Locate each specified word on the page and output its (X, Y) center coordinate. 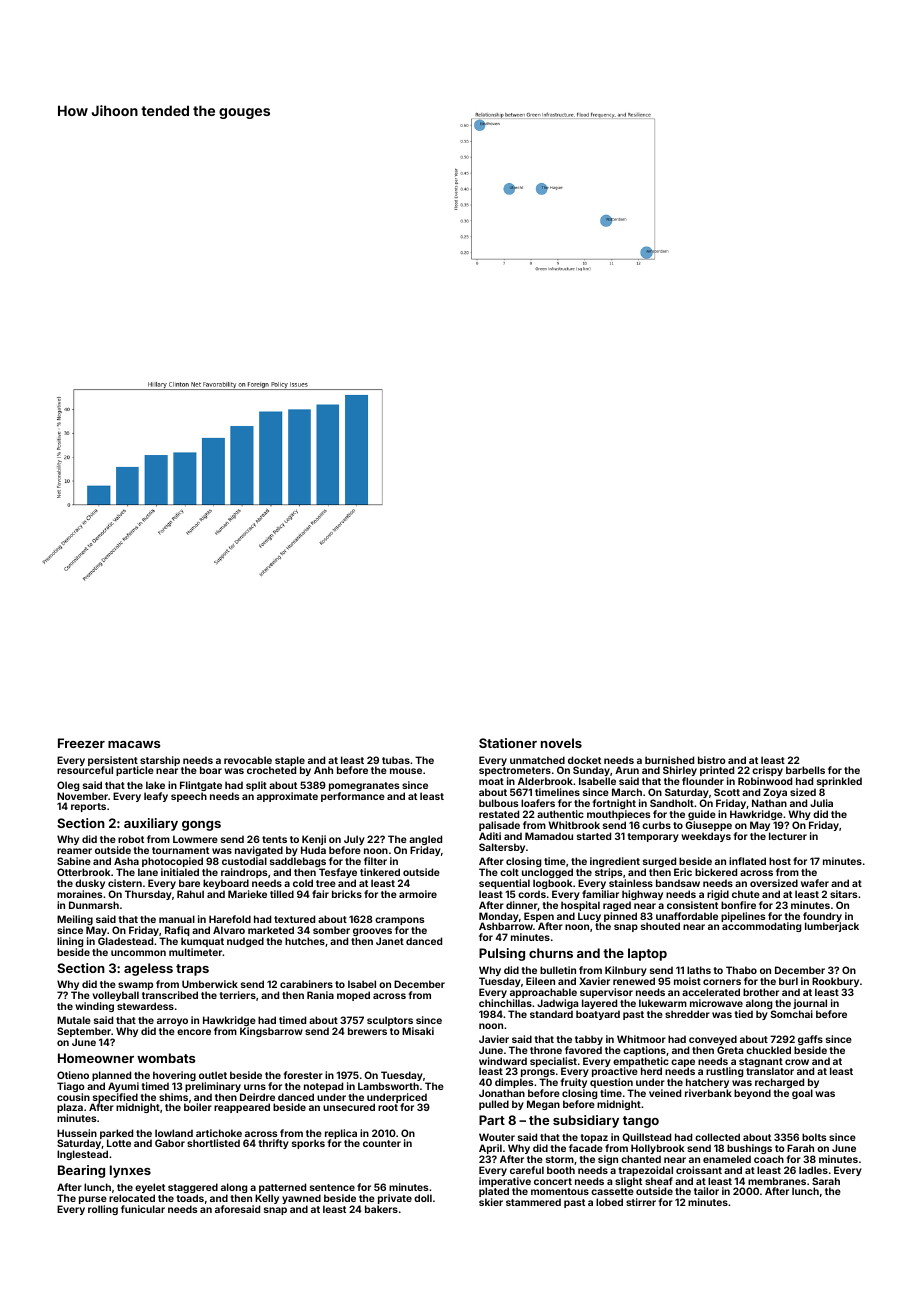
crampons (399, 921)
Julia (821, 803)
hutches (305, 941)
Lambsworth (388, 1086)
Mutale (74, 1020)
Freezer (81, 743)
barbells (805, 770)
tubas (396, 760)
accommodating (761, 927)
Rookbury (835, 982)
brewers (367, 1031)
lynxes (130, 1171)
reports (88, 807)
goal (802, 1094)
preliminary (213, 1087)
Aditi (490, 836)
